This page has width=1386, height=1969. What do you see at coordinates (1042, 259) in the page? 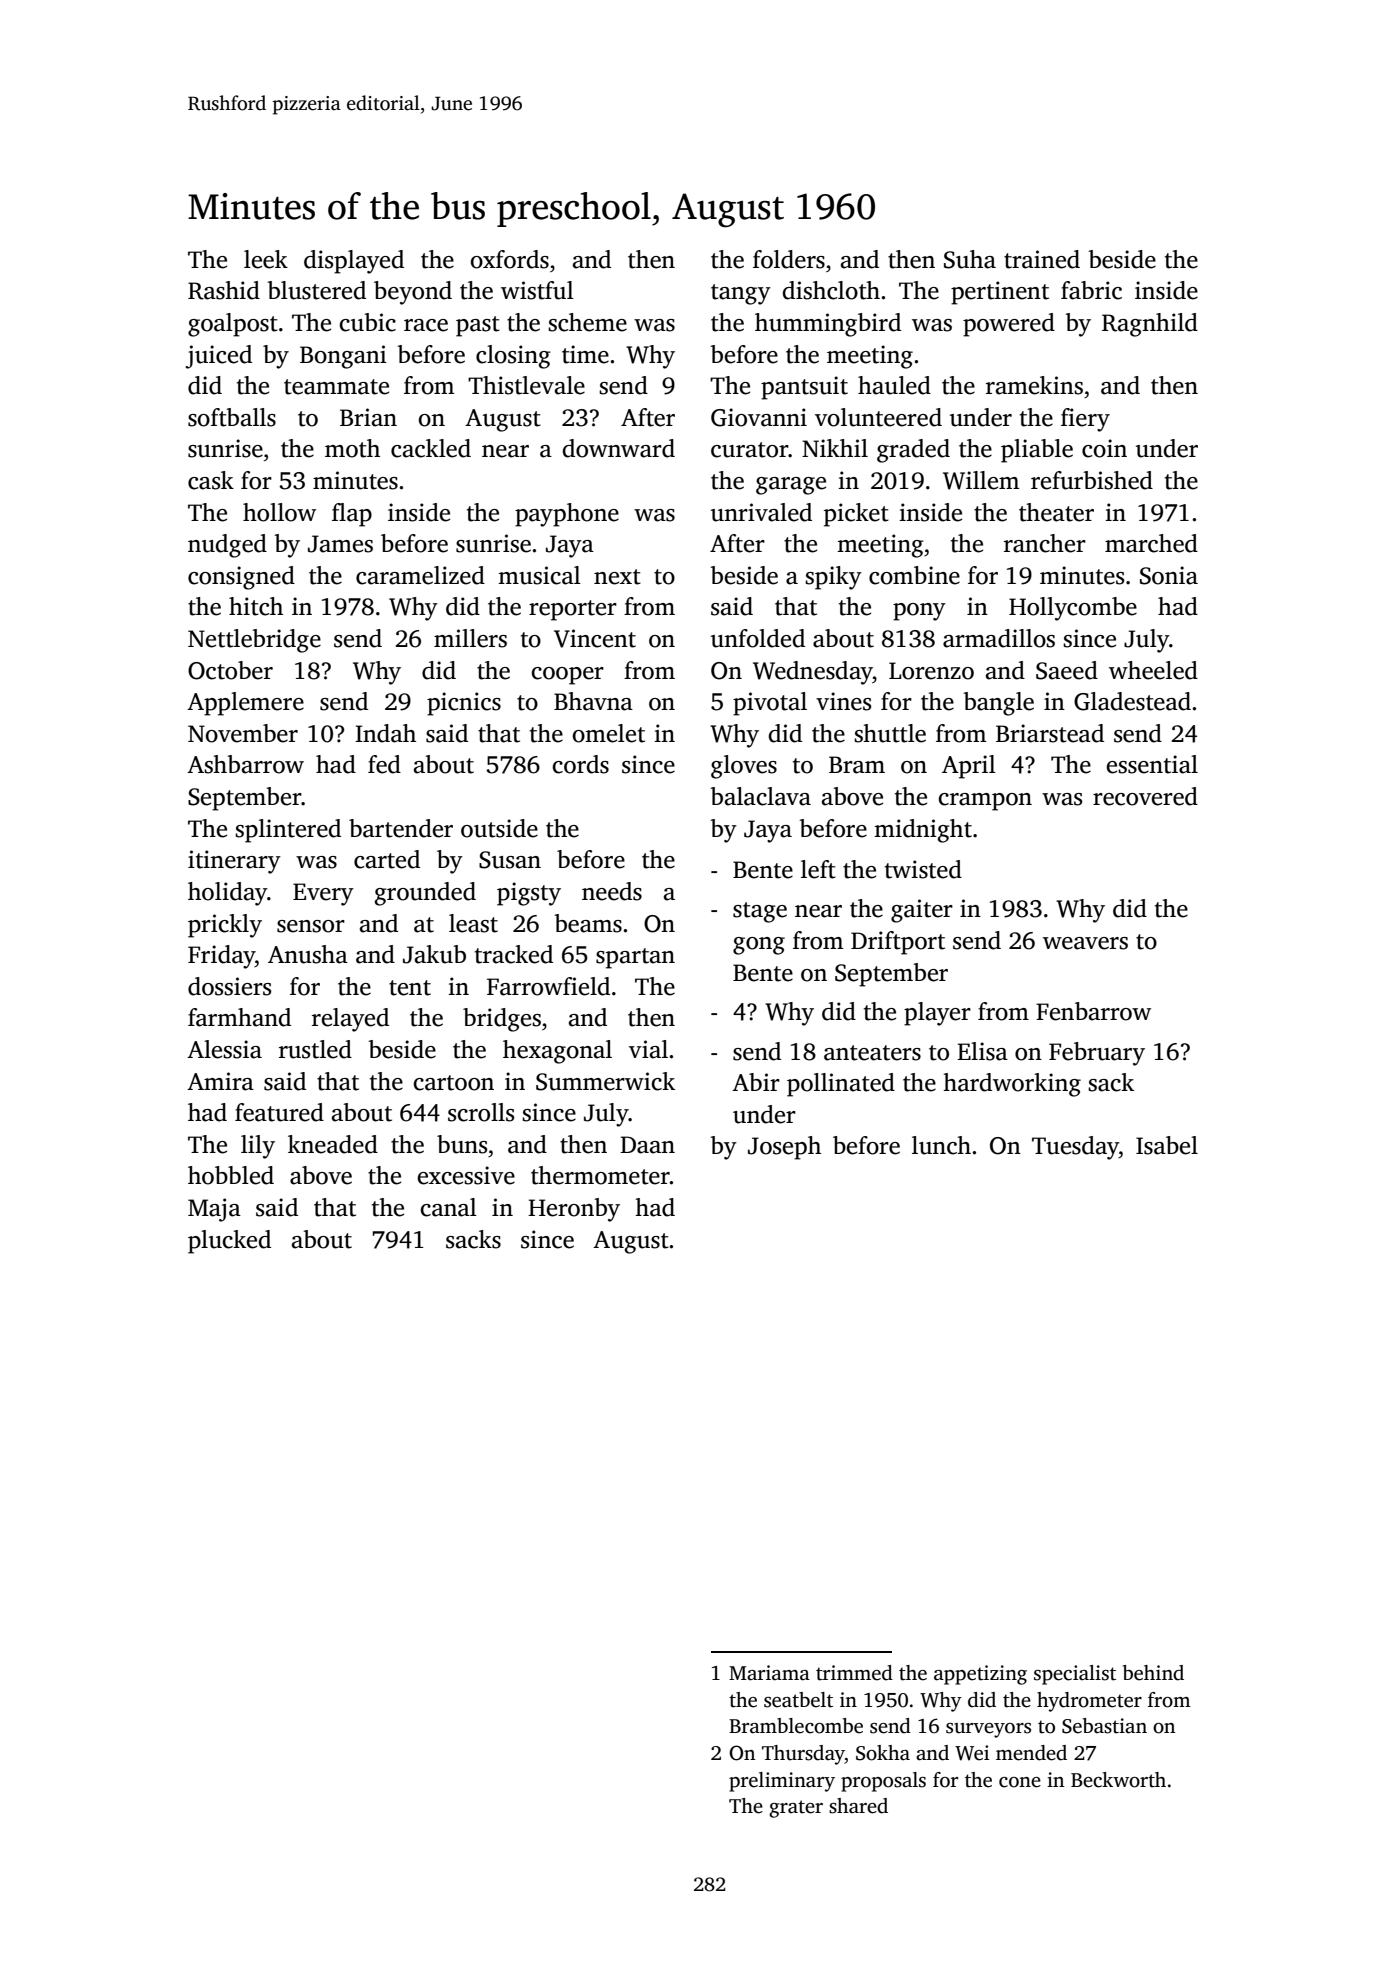
I see `trained` at bounding box center [1042, 259].
